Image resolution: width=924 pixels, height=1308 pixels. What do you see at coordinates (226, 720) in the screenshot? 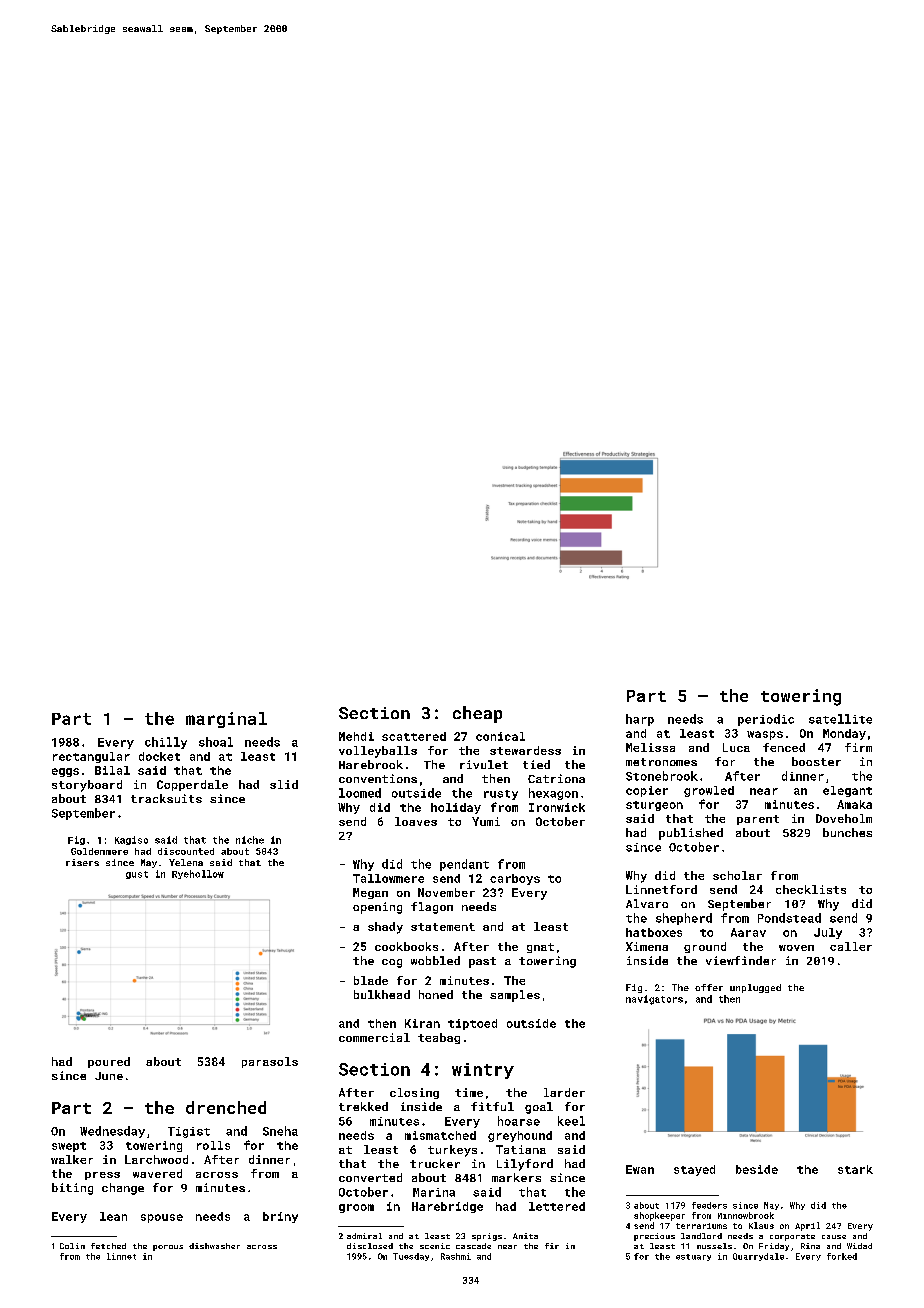
I see `marginal` at bounding box center [226, 720].
